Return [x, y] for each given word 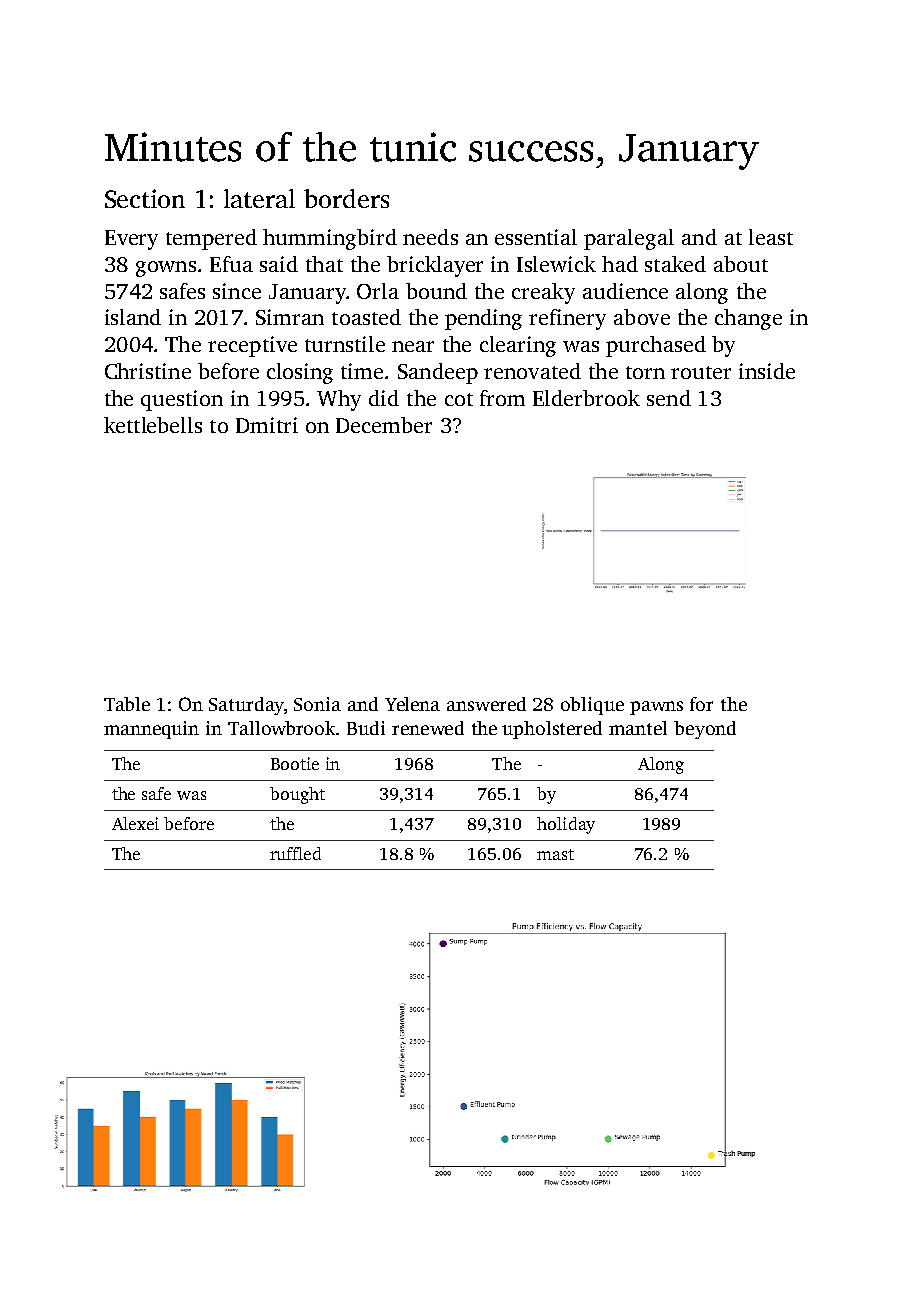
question [182, 400]
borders [346, 198]
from [502, 398]
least [771, 237]
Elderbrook [586, 398]
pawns [656, 708]
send [669, 398]
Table [127, 704]
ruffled [295, 853]
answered [486, 704]
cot [459, 399]
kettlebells [153, 425]
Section [145, 198]
